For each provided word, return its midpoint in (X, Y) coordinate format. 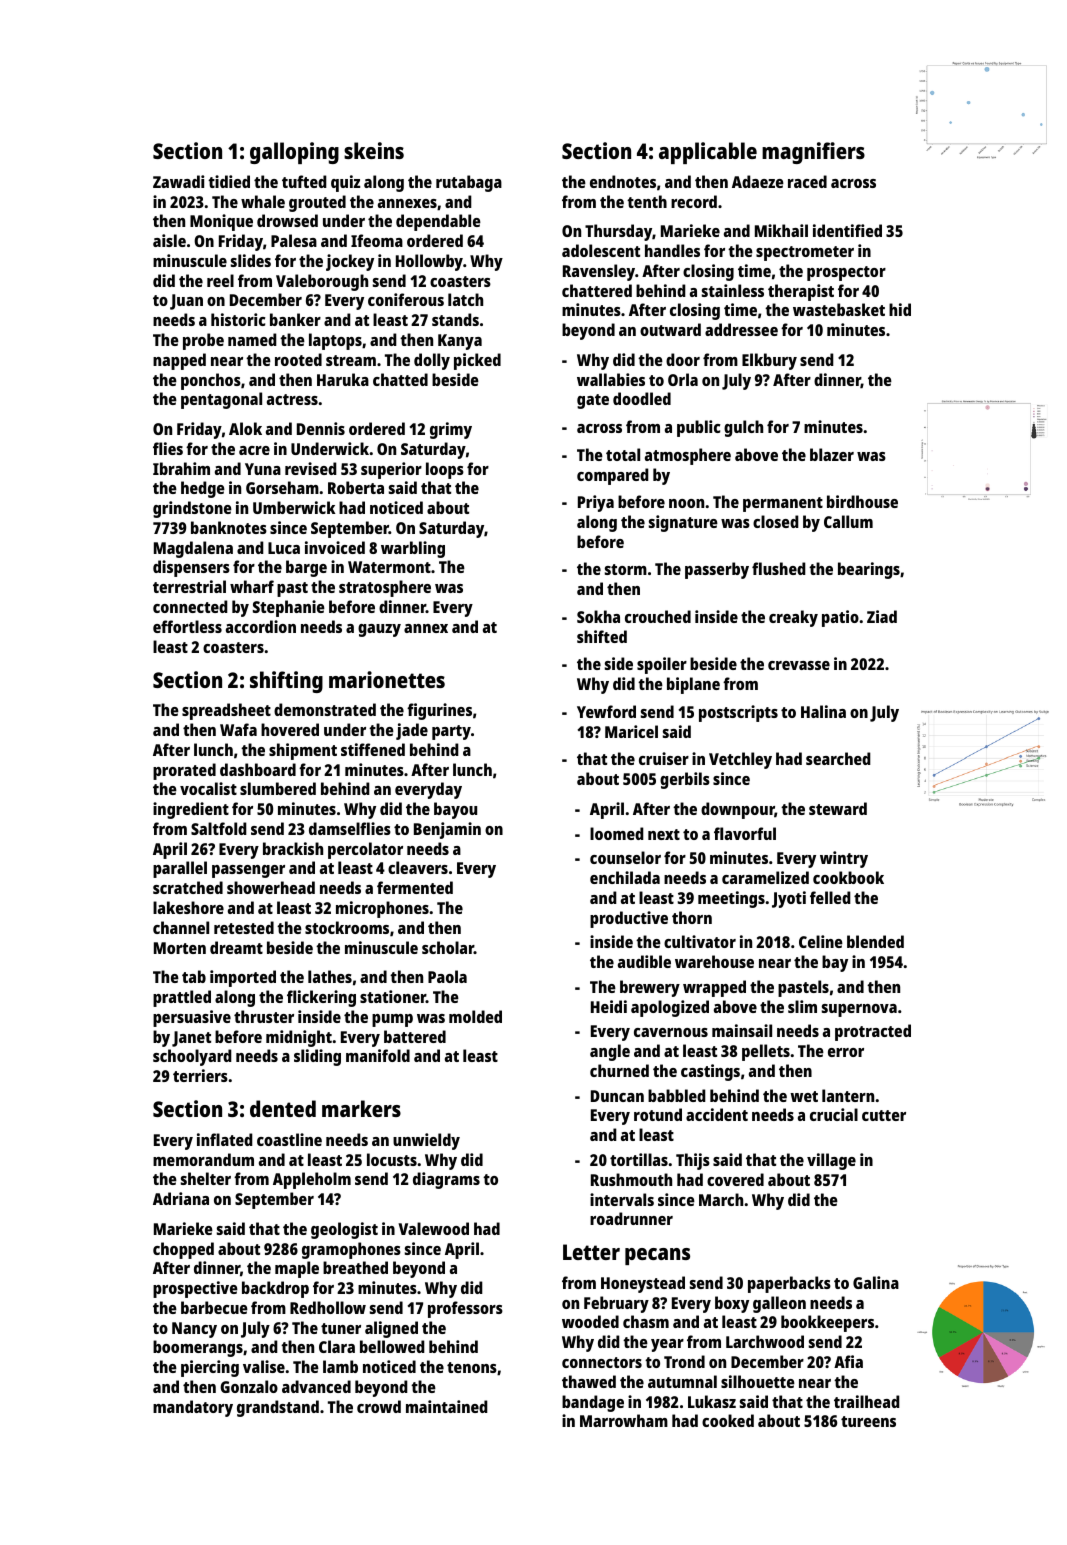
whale (263, 201)
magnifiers (813, 153)
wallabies (611, 379)
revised (311, 468)
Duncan (617, 1096)
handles (672, 250)
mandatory (193, 1408)
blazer (832, 454)
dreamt (236, 947)
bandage (593, 1403)
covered (735, 1179)
